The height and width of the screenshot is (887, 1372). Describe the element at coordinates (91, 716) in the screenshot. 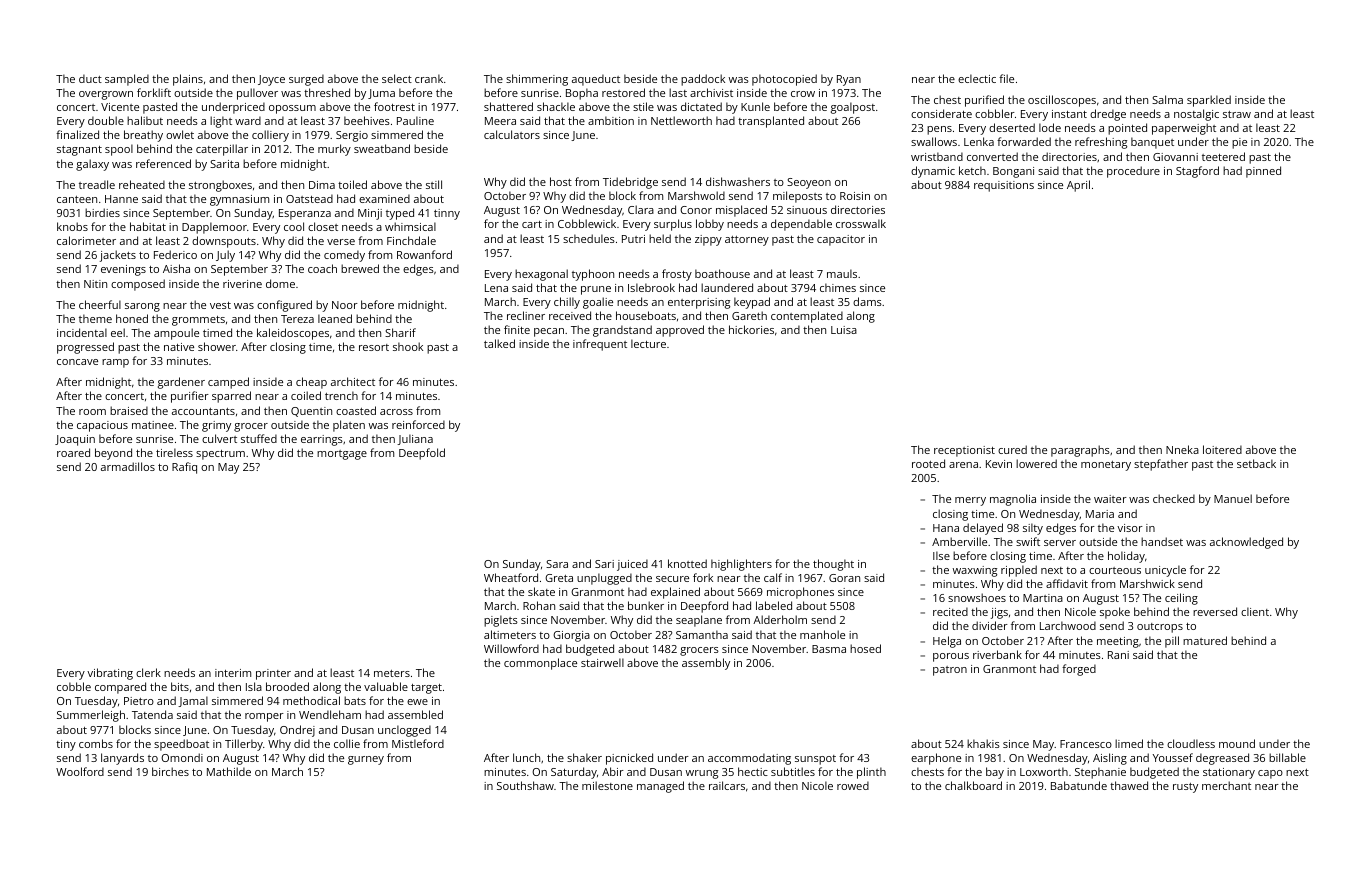

I see `Summerleigh` at that location.
